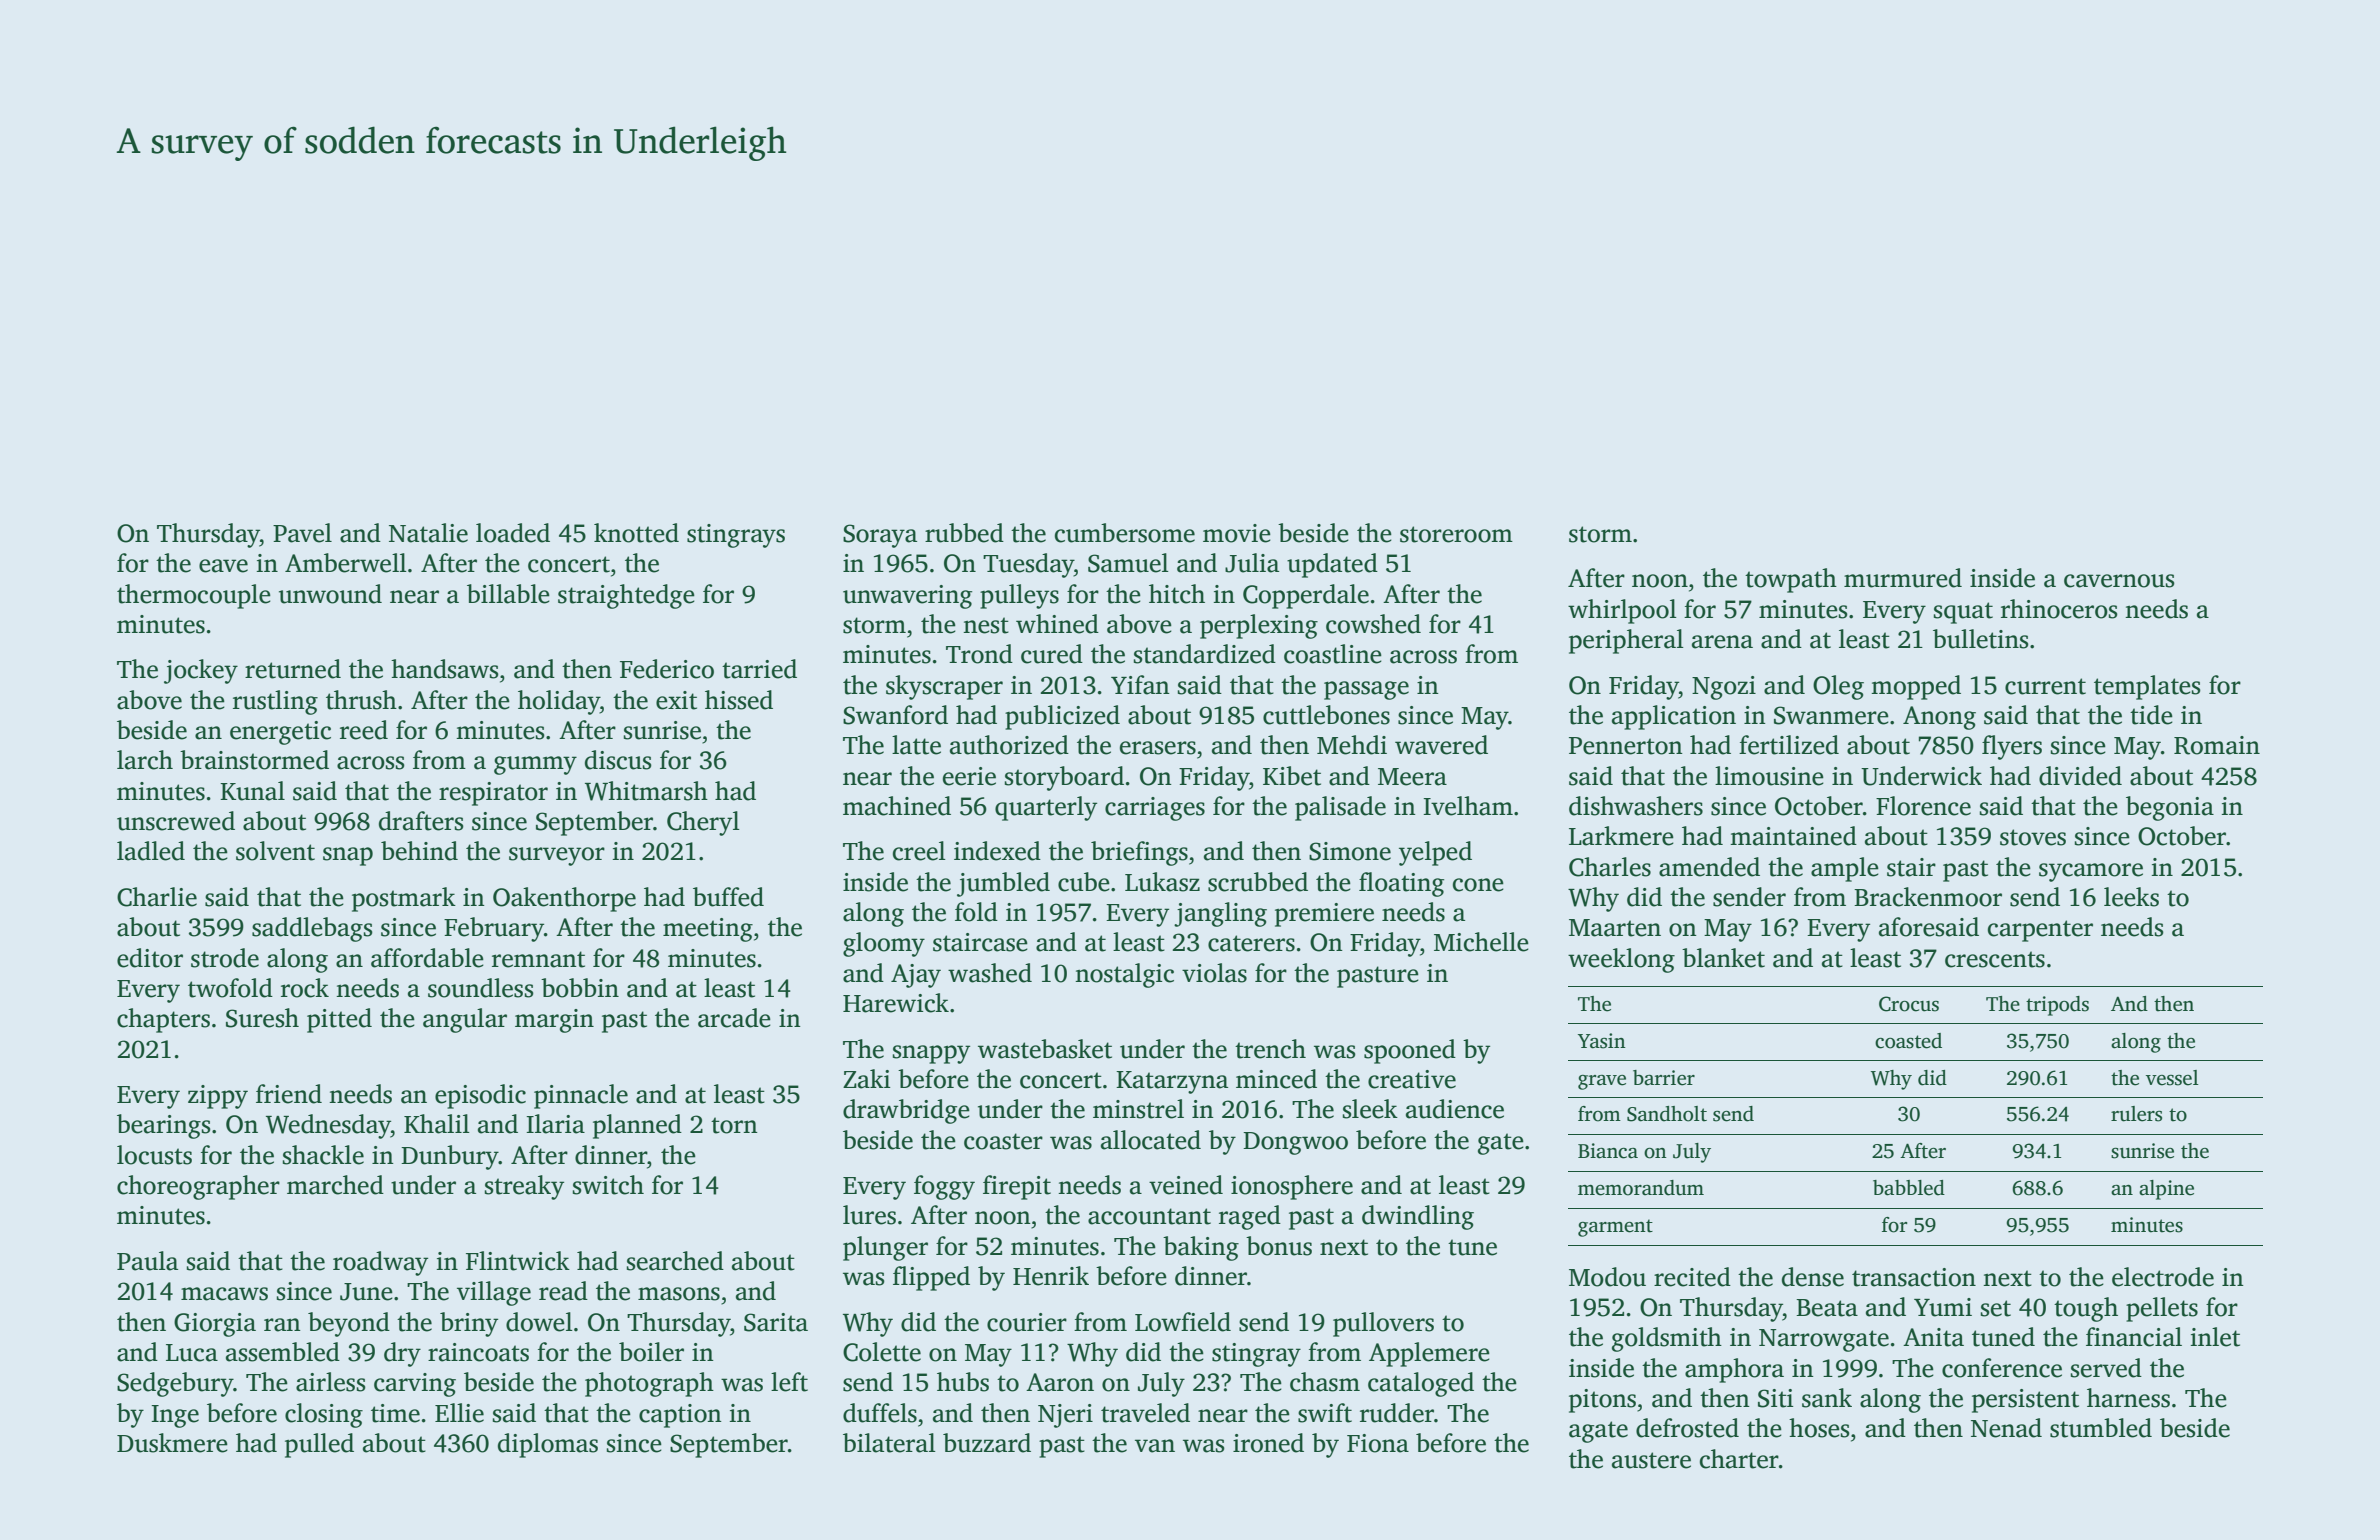 The image size is (2380, 1540). What do you see at coordinates (198, 1187) in the screenshot?
I see `choreographer` at bounding box center [198, 1187].
